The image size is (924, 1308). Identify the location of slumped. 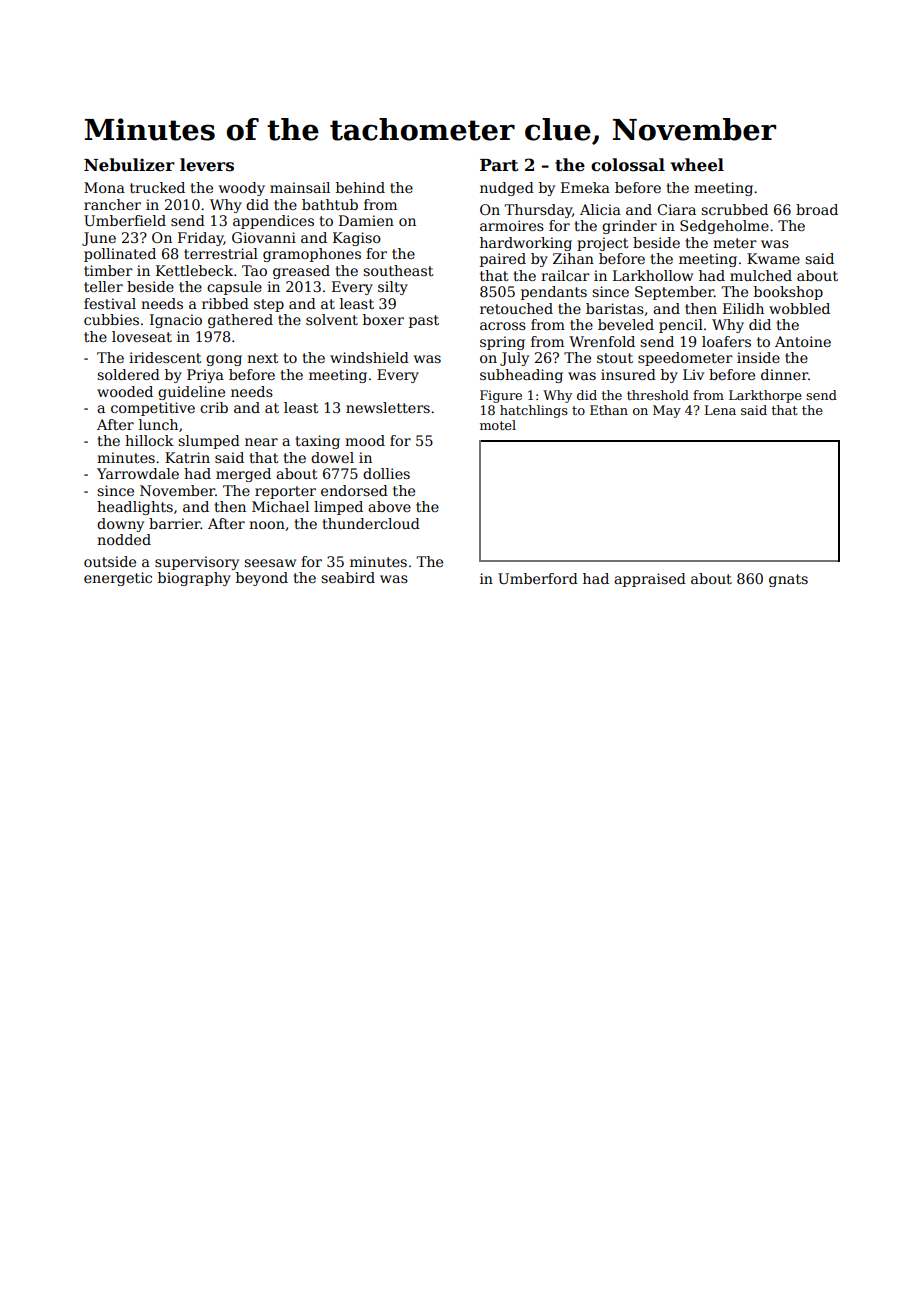
(209, 442).
